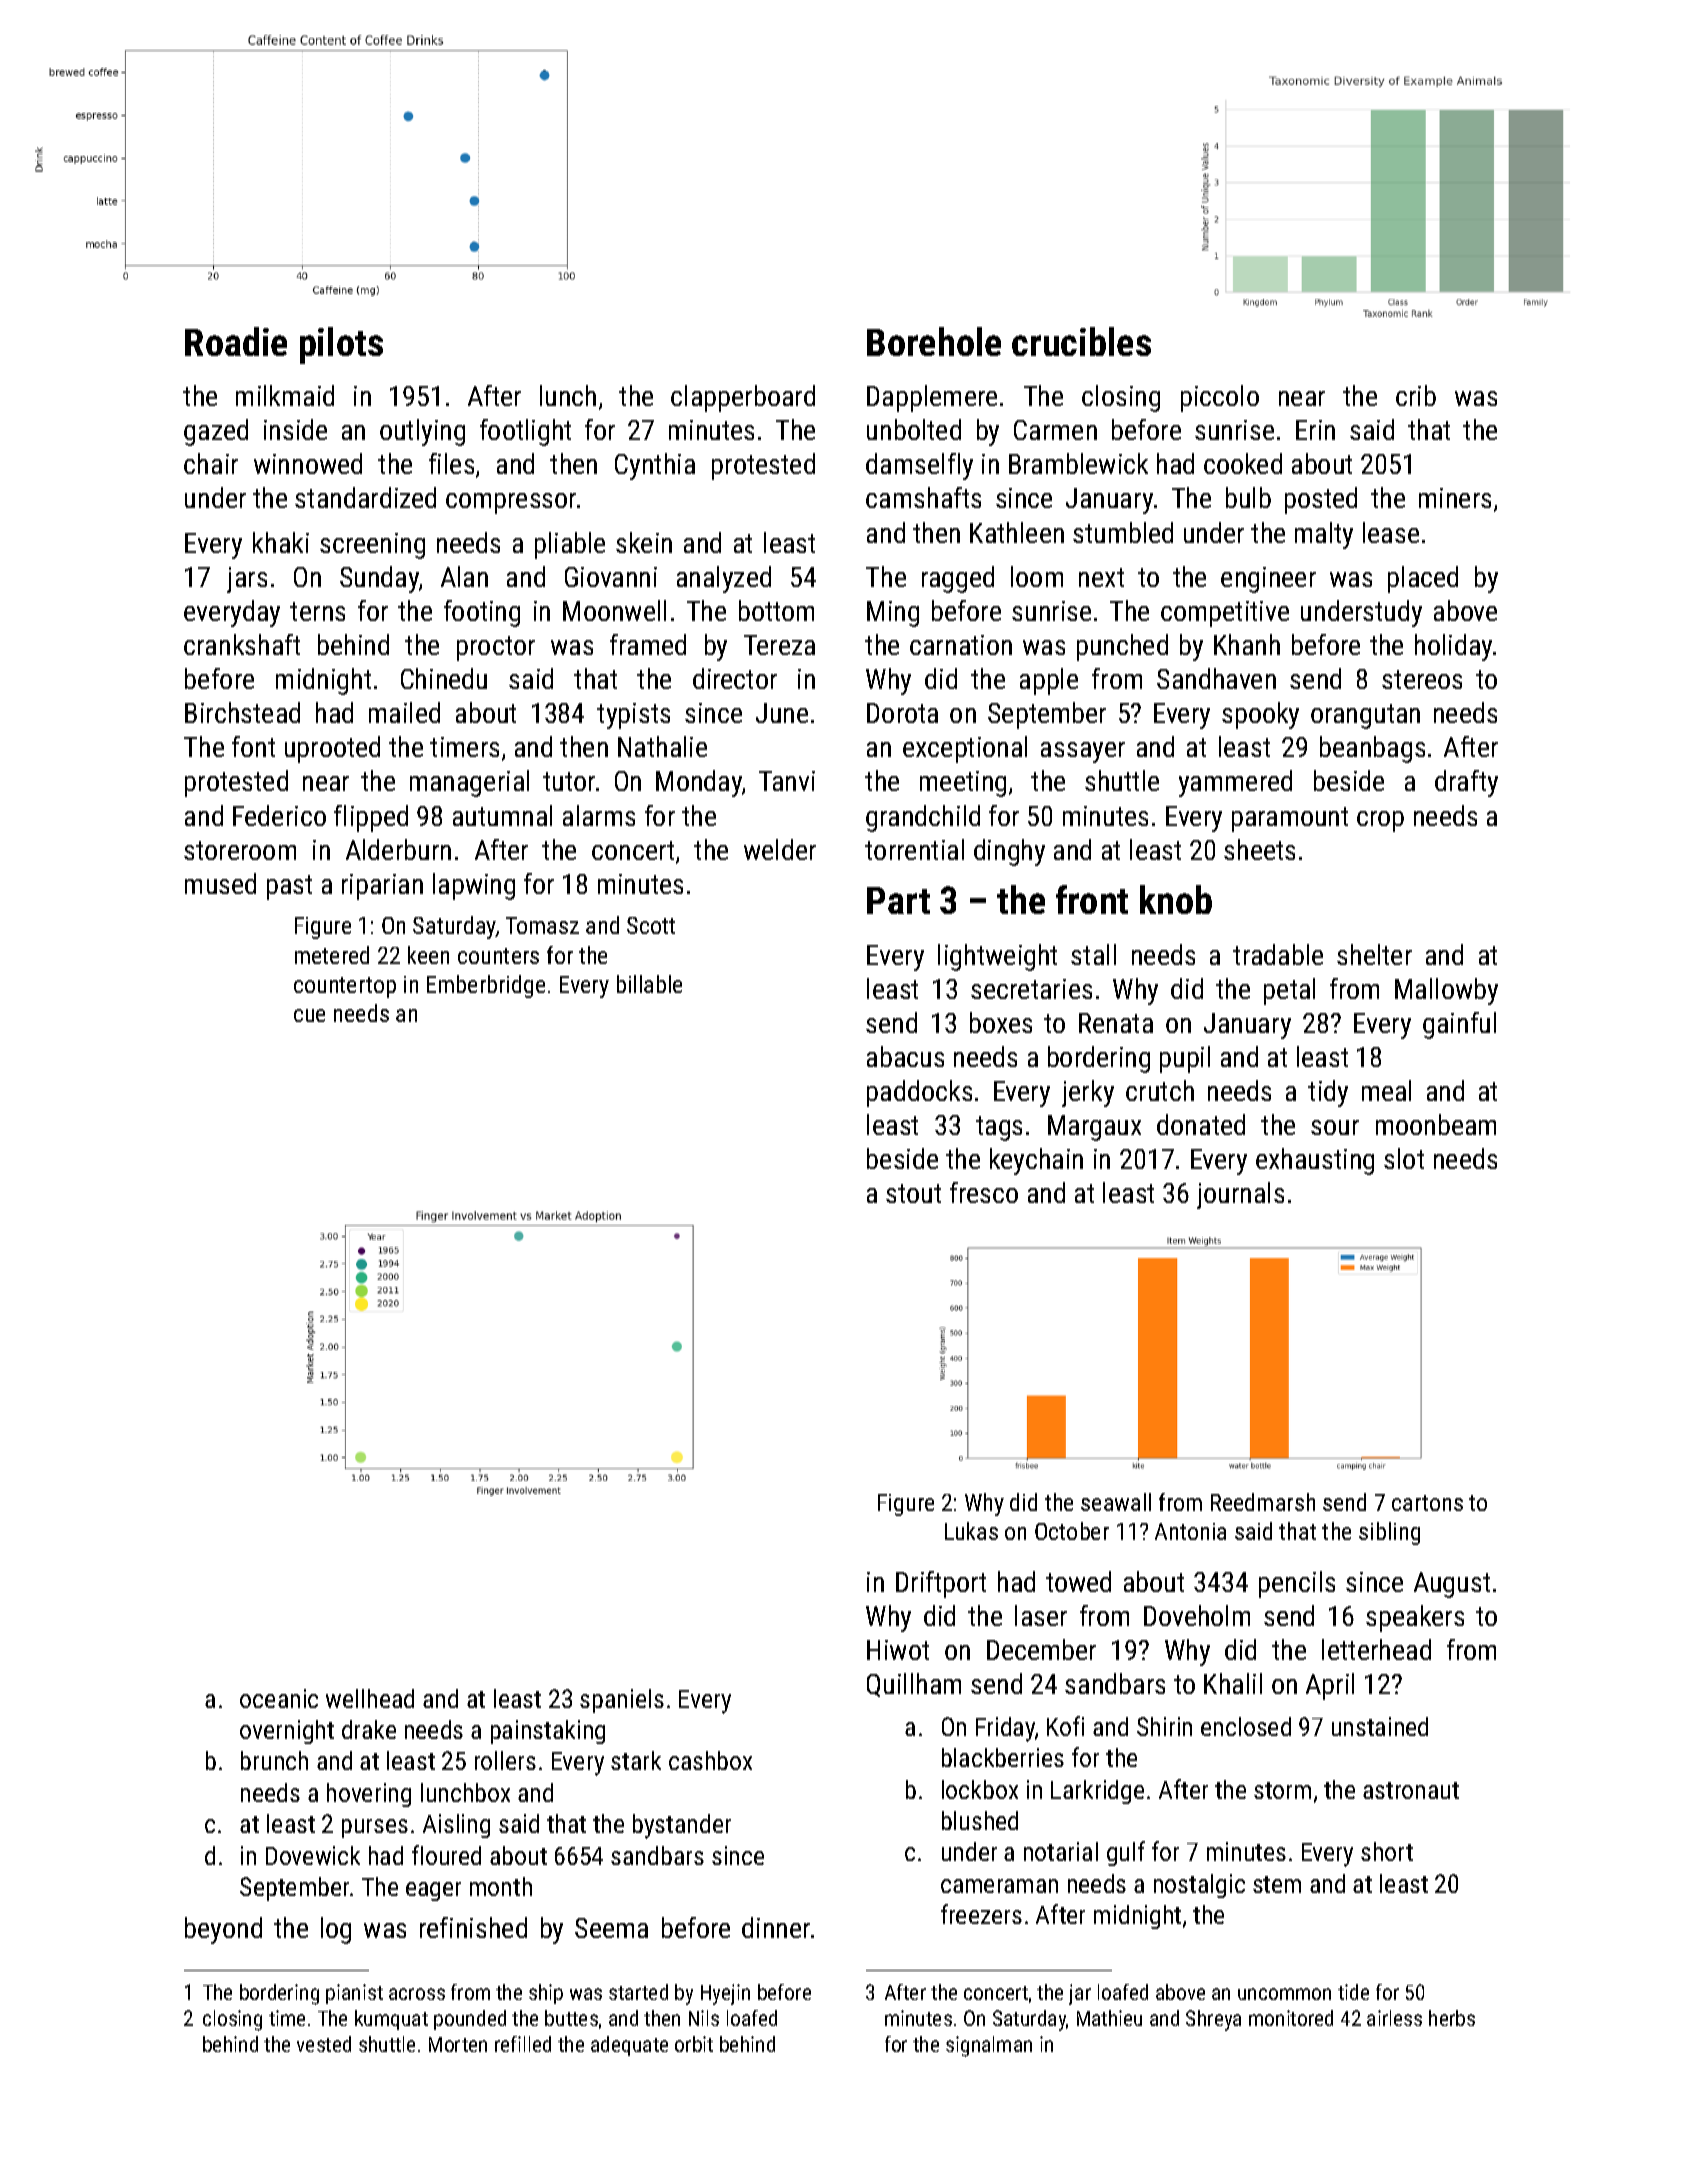  I want to click on skein, so click(644, 542).
